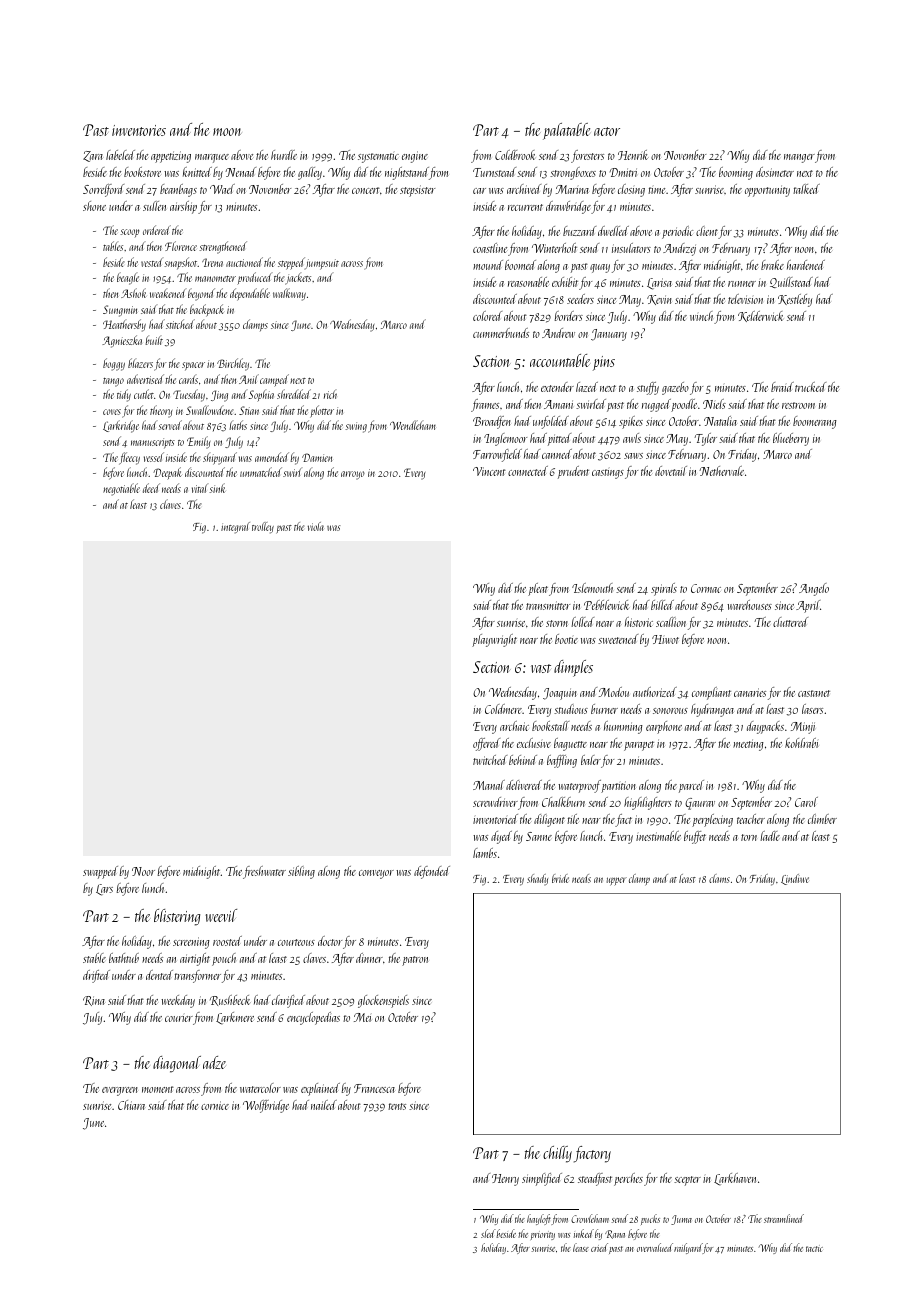 The image size is (924, 1308). What do you see at coordinates (131, 1105) in the image?
I see `Chiara` at bounding box center [131, 1105].
